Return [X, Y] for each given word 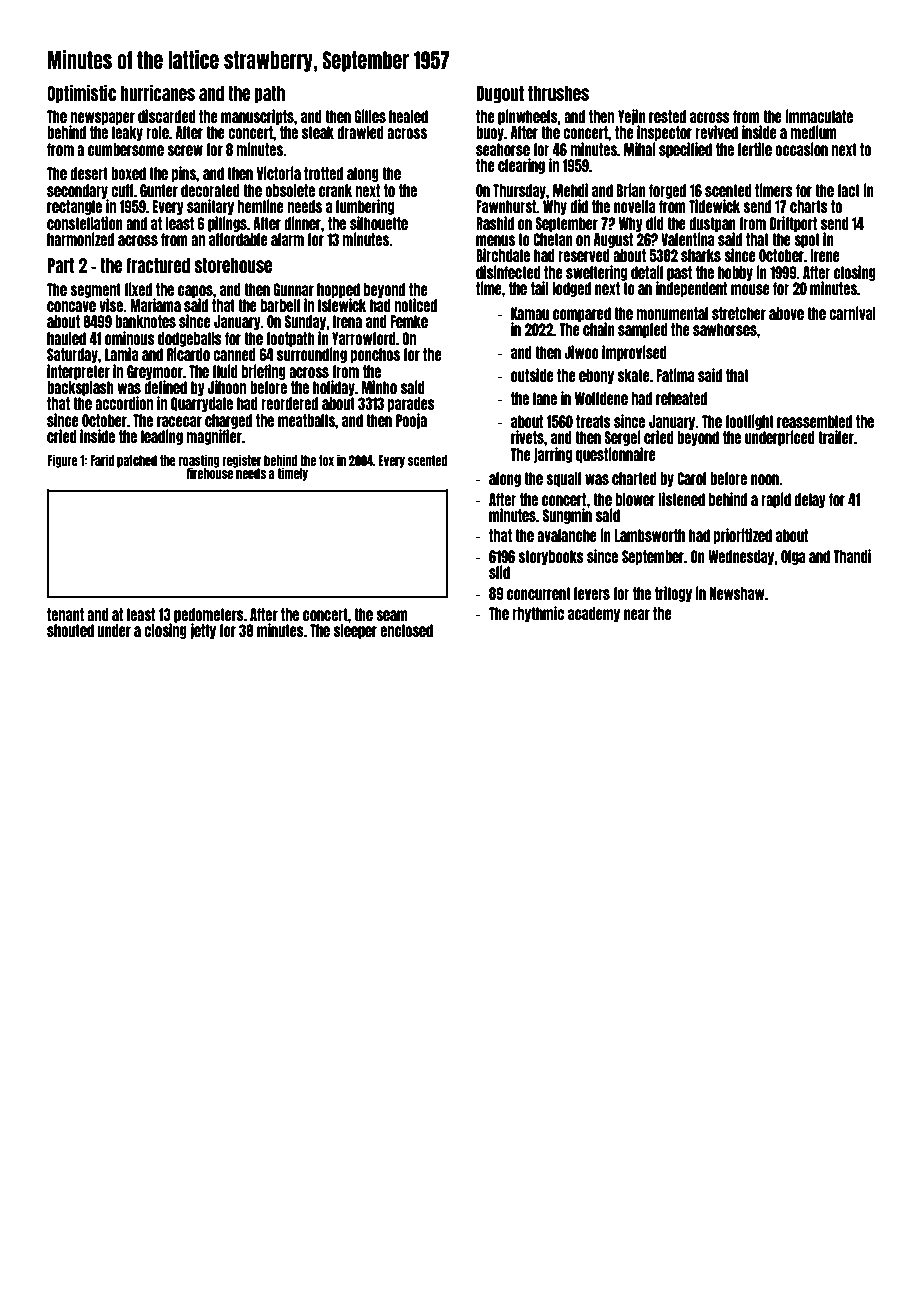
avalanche [567, 535]
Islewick [342, 305]
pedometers [209, 615]
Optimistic [81, 94]
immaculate [819, 116]
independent [691, 289]
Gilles [370, 116]
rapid [776, 500]
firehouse [210, 473]
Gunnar [293, 289]
